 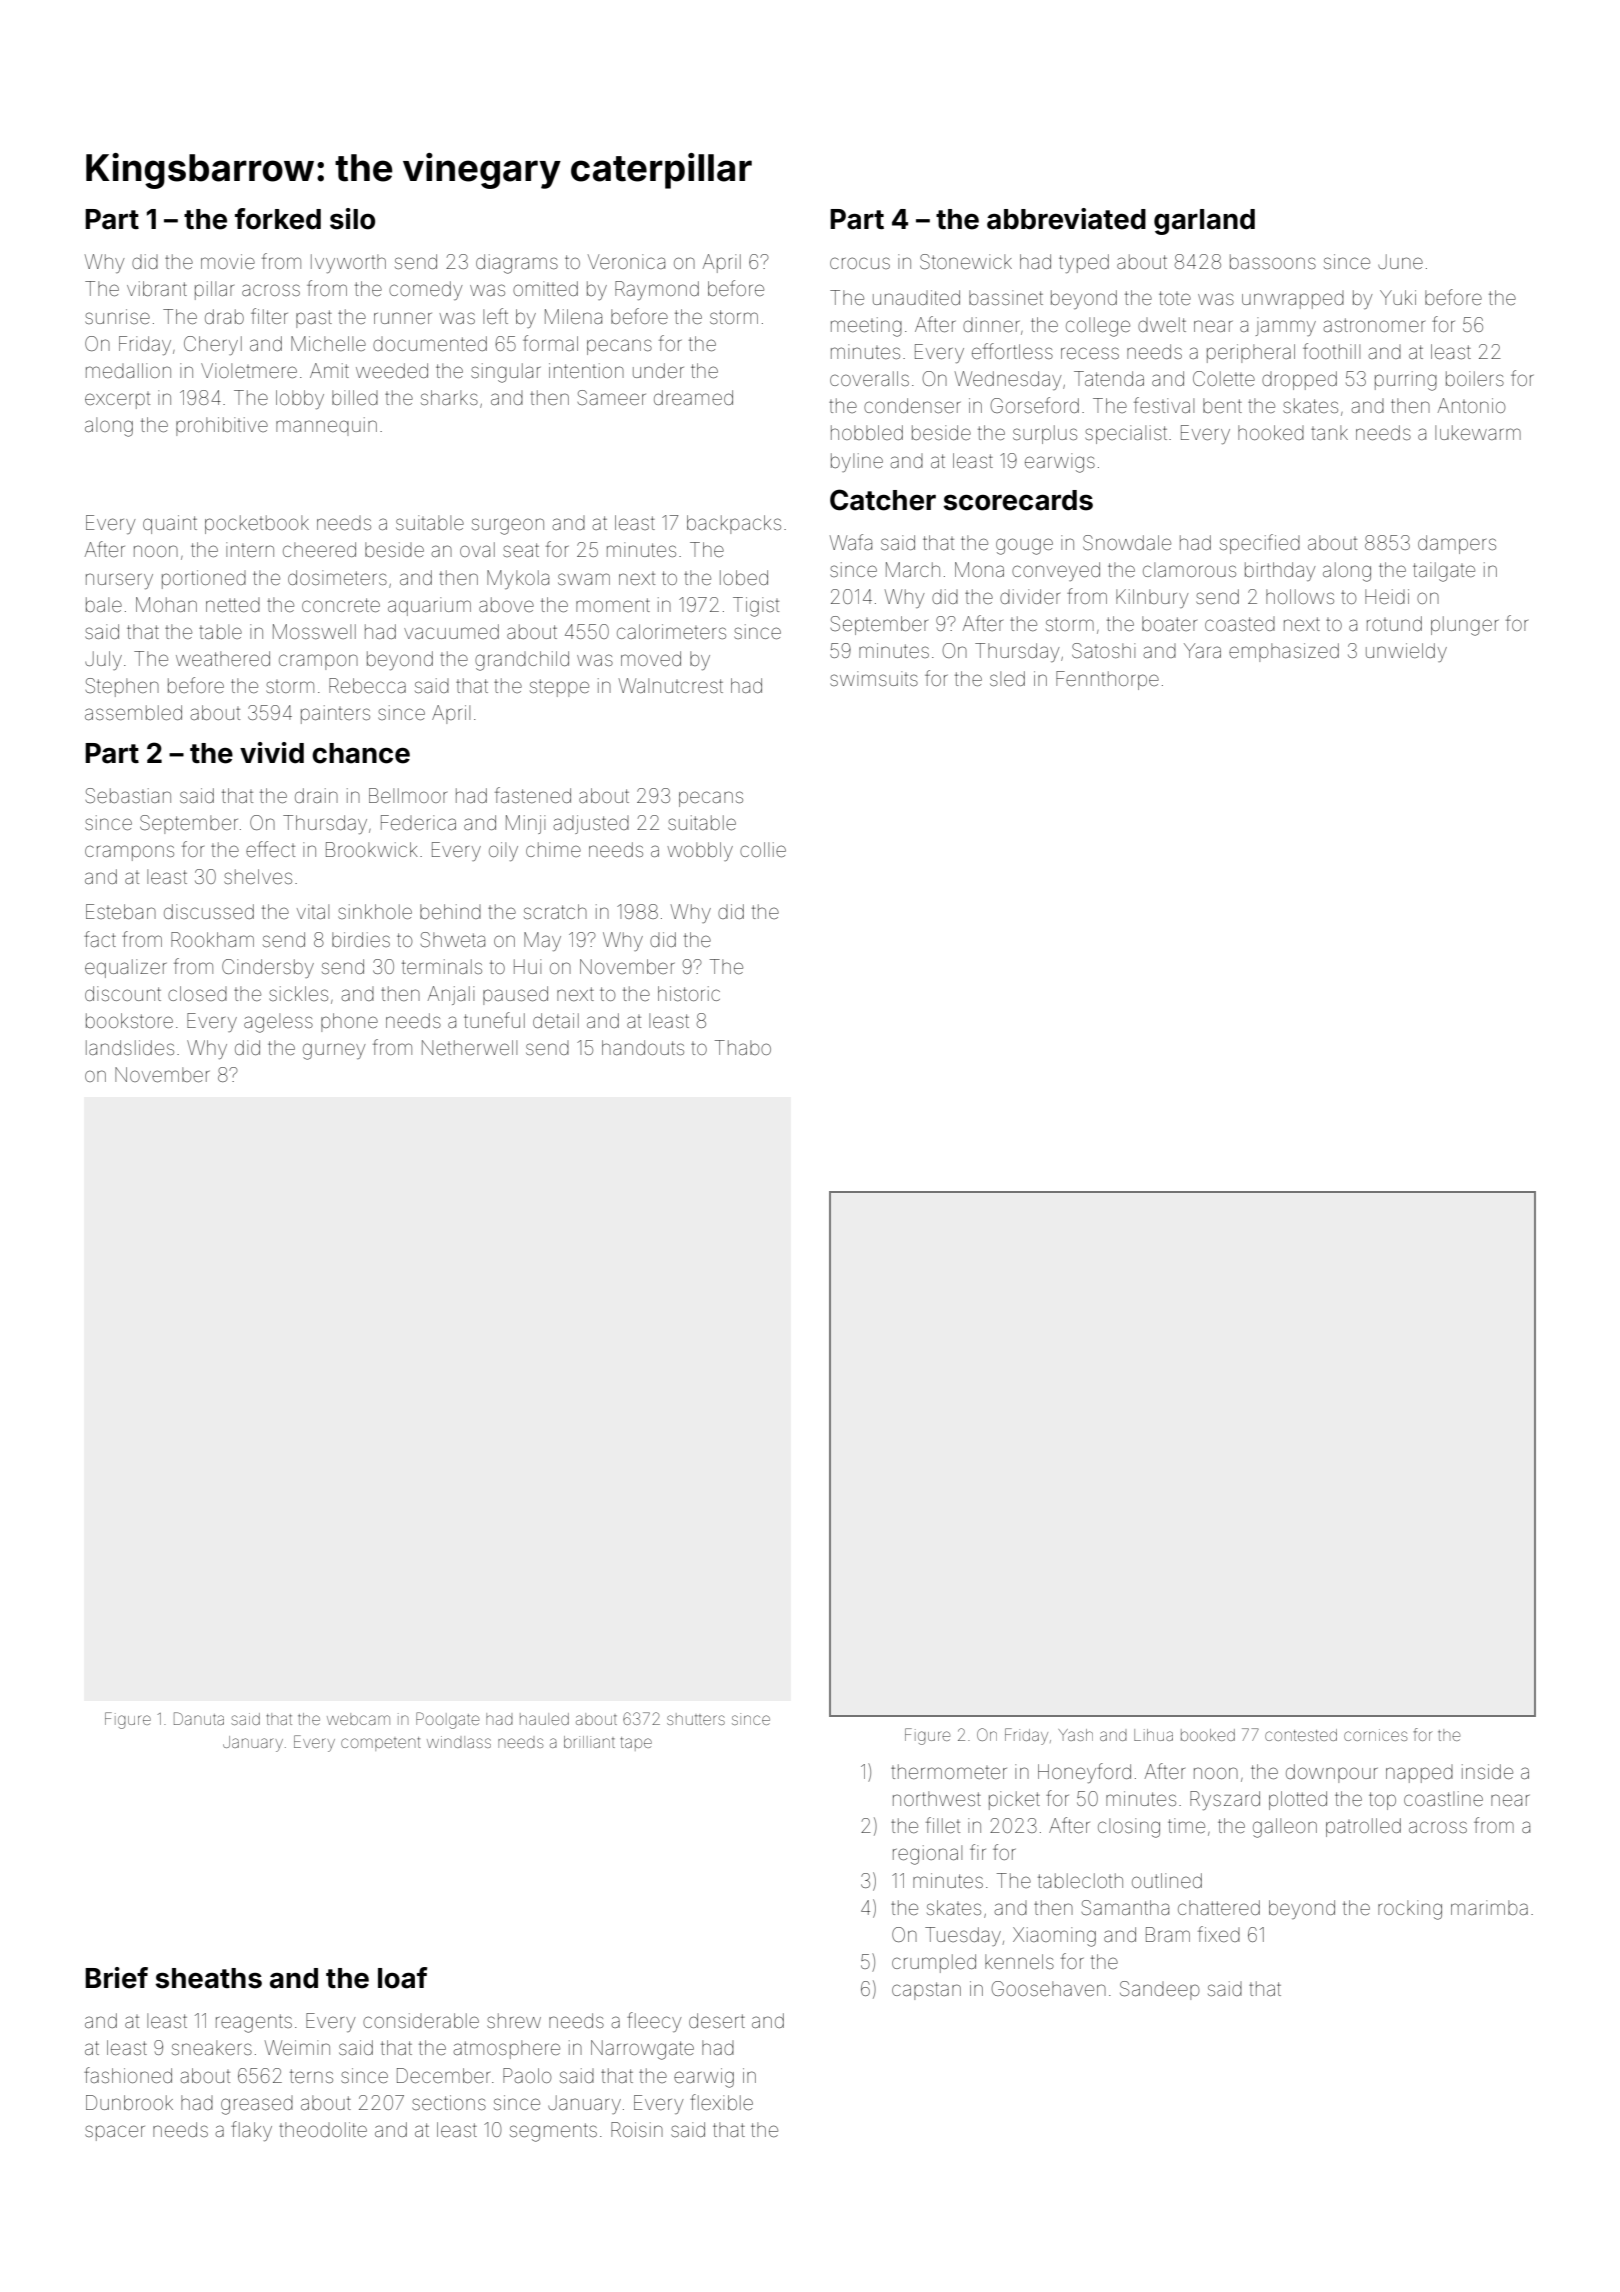 What do you see at coordinates (1280, 571) in the screenshot?
I see `birthday` at bounding box center [1280, 571].
